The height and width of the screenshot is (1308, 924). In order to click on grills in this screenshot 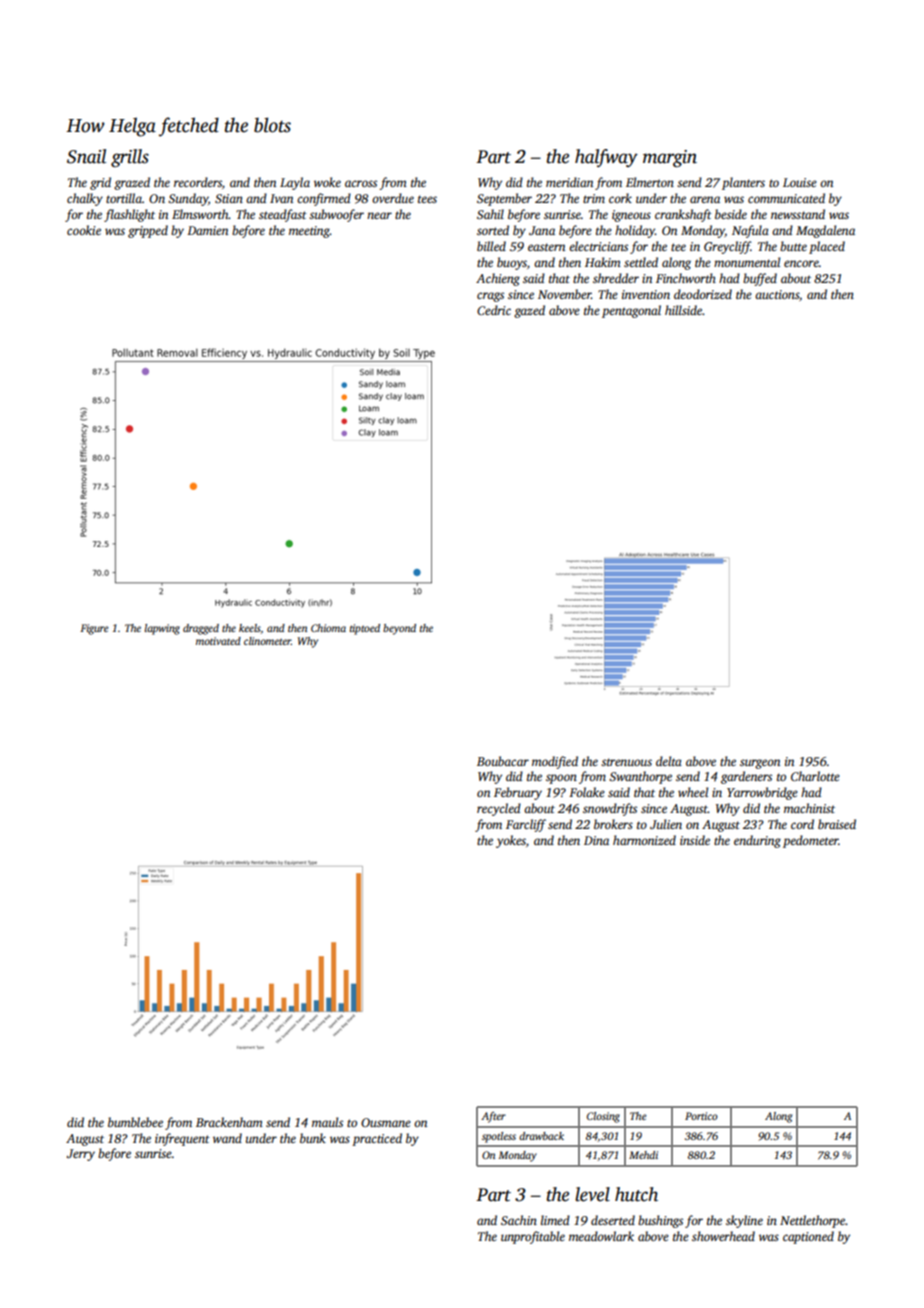, I will do `click(130, 158)`.
